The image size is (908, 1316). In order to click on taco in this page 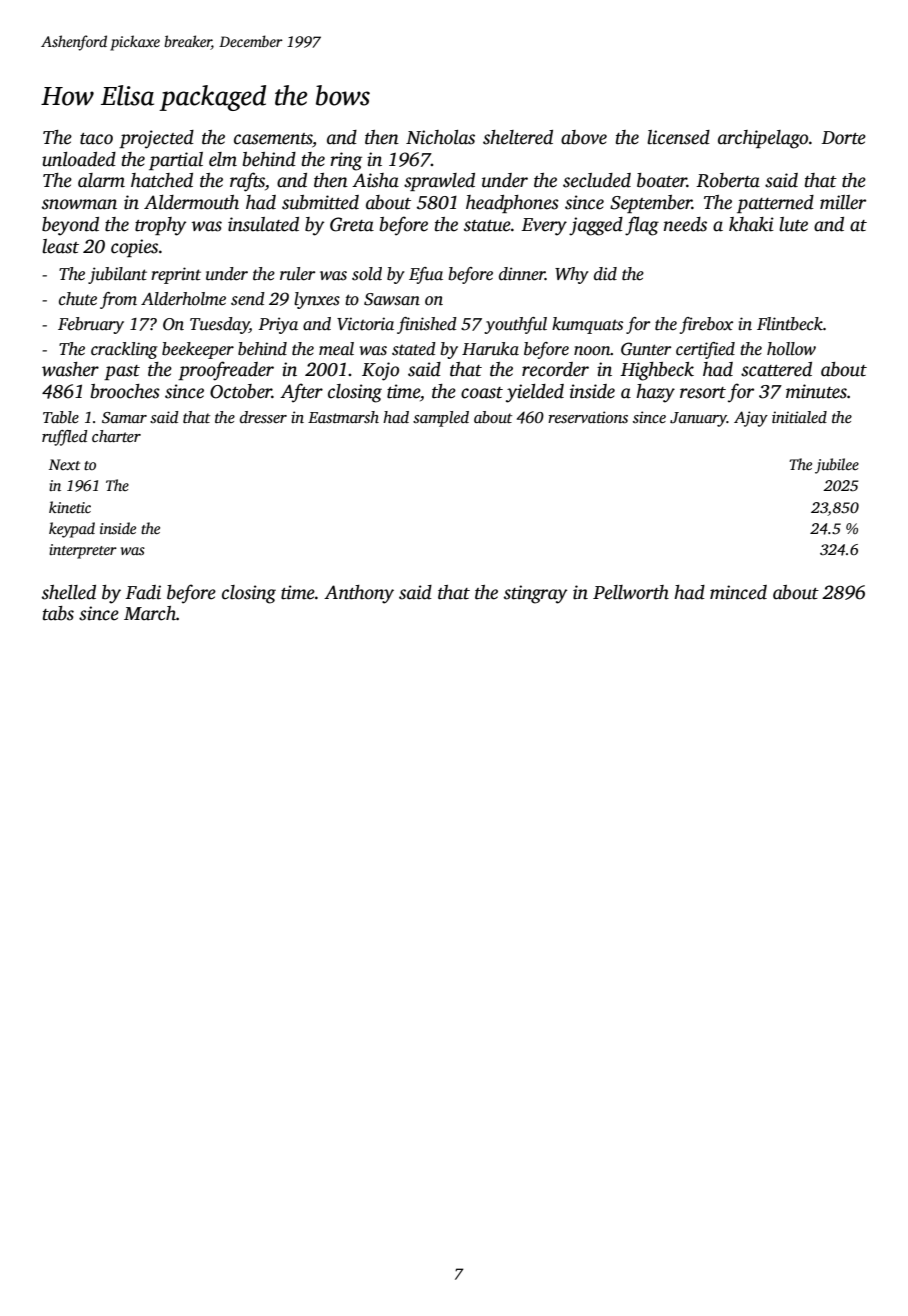, I will do `click(96, 139)`.
